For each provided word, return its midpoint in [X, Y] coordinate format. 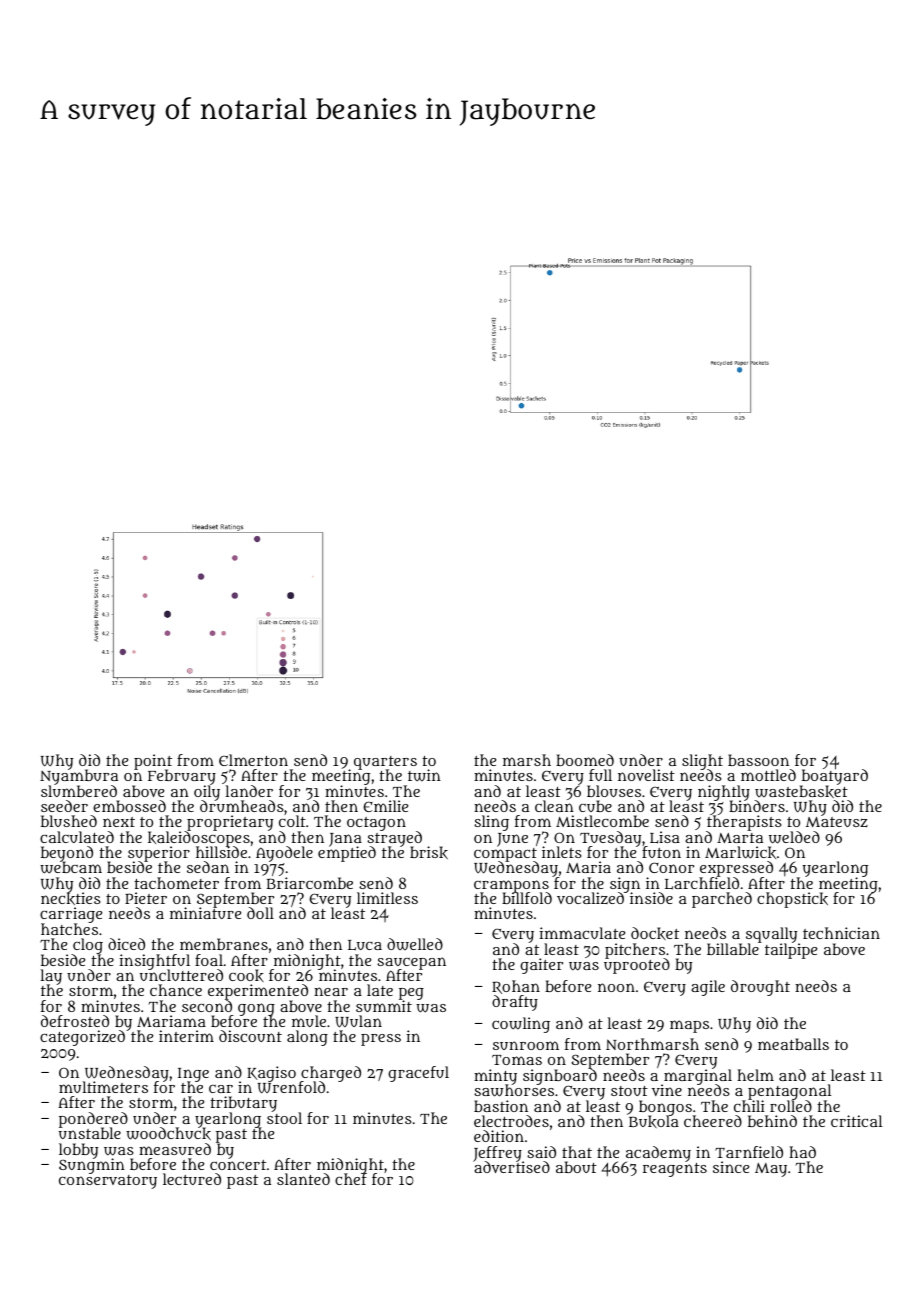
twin [424, 775]
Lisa [665, 837]
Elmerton [253, 760]
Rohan [516, 987]
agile [708, 988]
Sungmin [92, 1166]
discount [250, 1036]
